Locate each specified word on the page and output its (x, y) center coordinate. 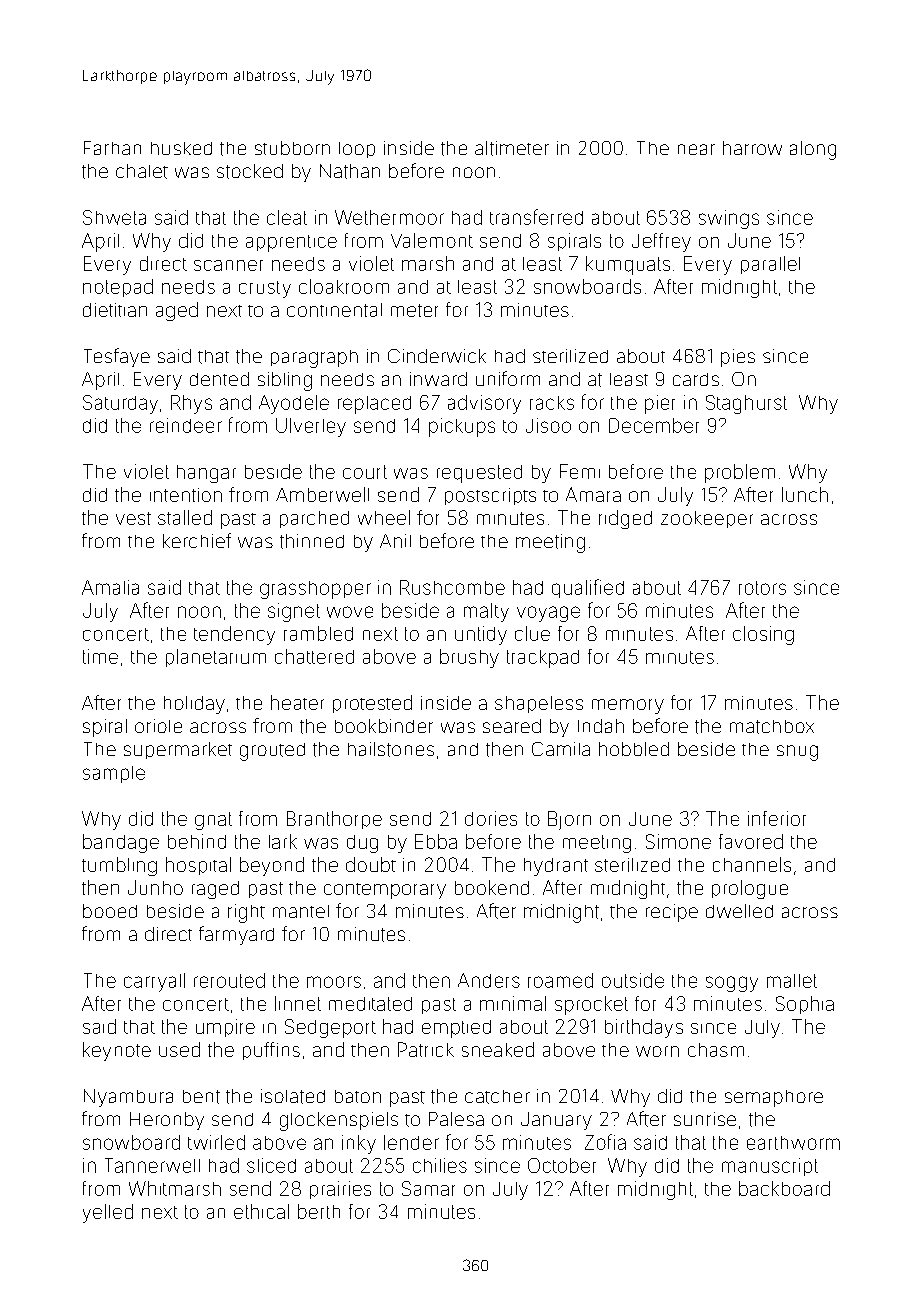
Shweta (114, 217)
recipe (672, 913)
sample (114, 774)
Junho (155, 887)
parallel (770, 265)
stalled (185, 517)
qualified (588, 588)
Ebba (436, 841)
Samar (428, 1188)
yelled (108, 1213)
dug (362, 844)
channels (752, 864)
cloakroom (344, 286)
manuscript (770, 1167)
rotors (762, 588)
